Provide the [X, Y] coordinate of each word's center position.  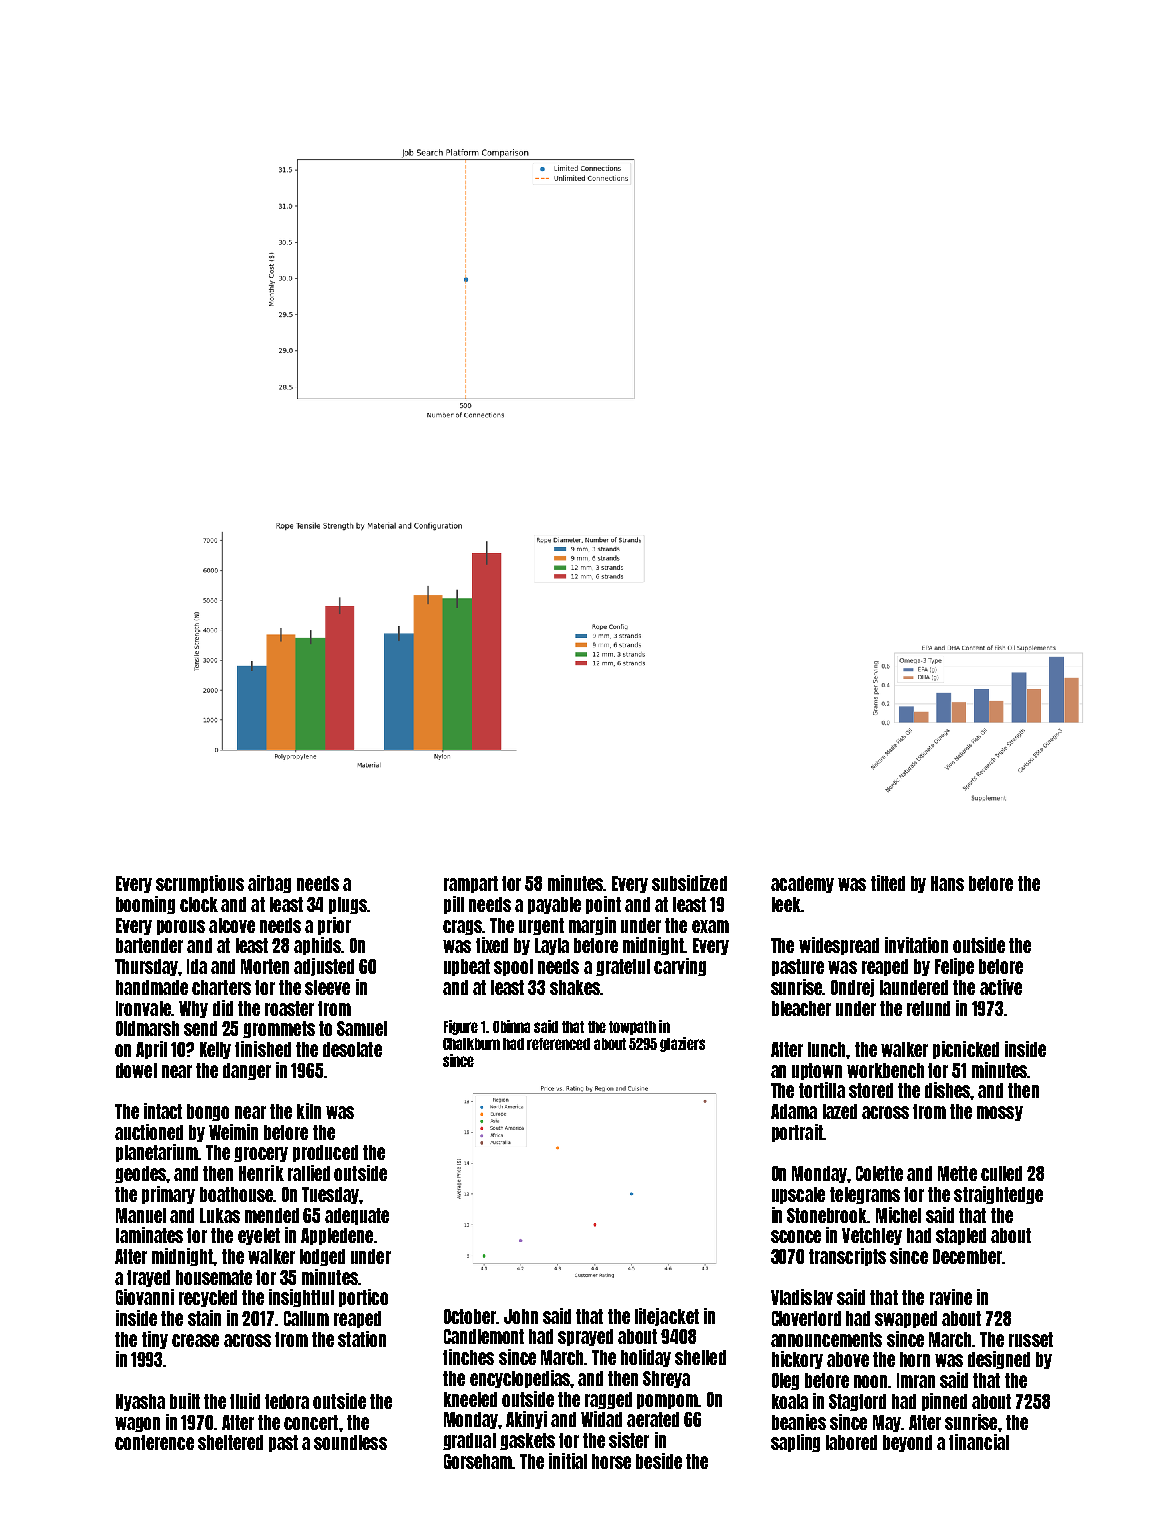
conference [154, 1442]
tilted [888, 883]
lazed [840, 1111]
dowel [136, 1070]
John [521, 1316]
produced [325, 1153]
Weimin [233, 1132]
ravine [951, 1297]
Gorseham [478, 1461]
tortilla [822, 1090]
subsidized [689, 883]
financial [979, 1442]
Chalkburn [471, 1044]
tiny [155, 1340]
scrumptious [200, 884]
